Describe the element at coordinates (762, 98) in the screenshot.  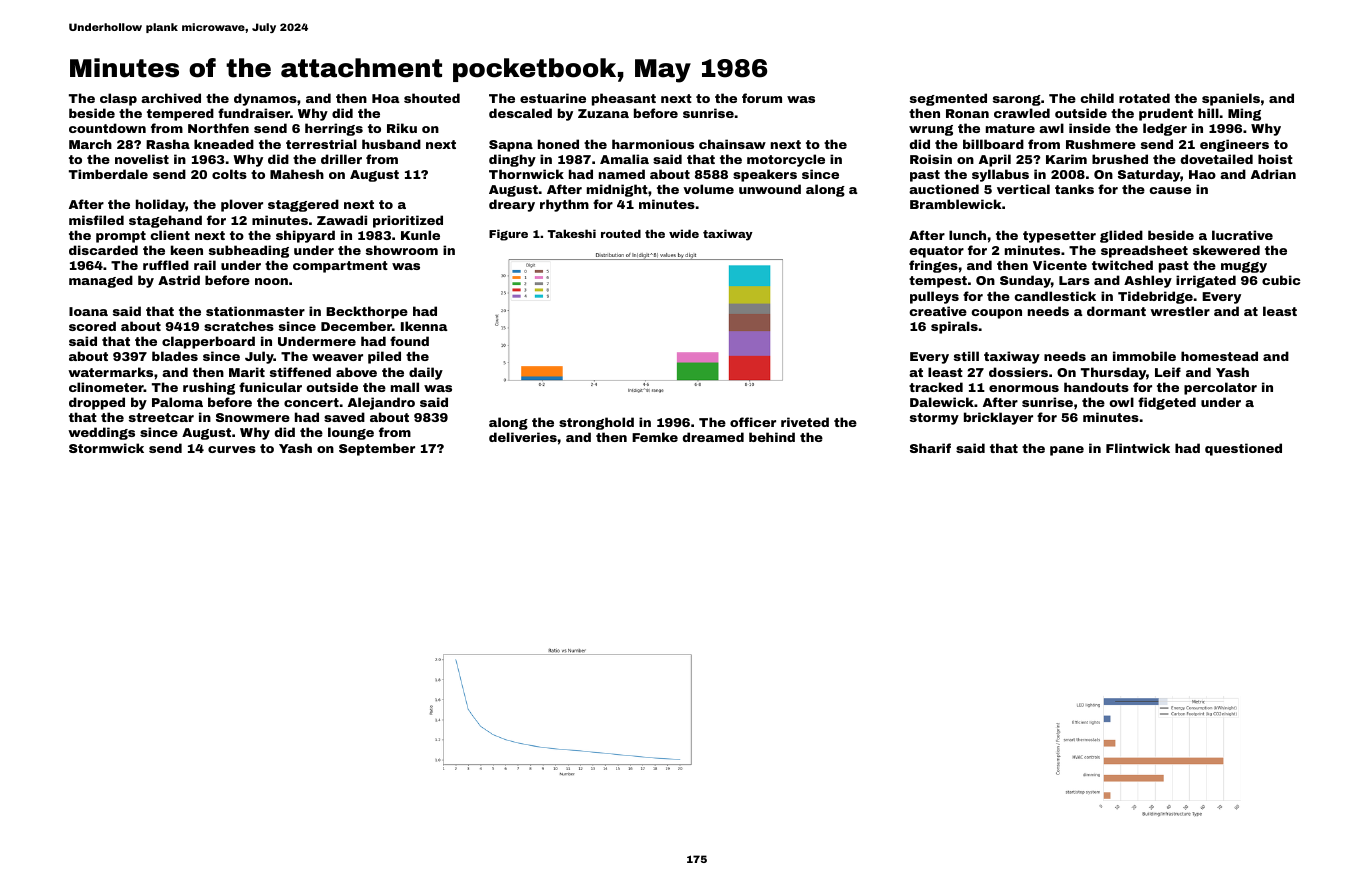
I see `forum` at that location.
